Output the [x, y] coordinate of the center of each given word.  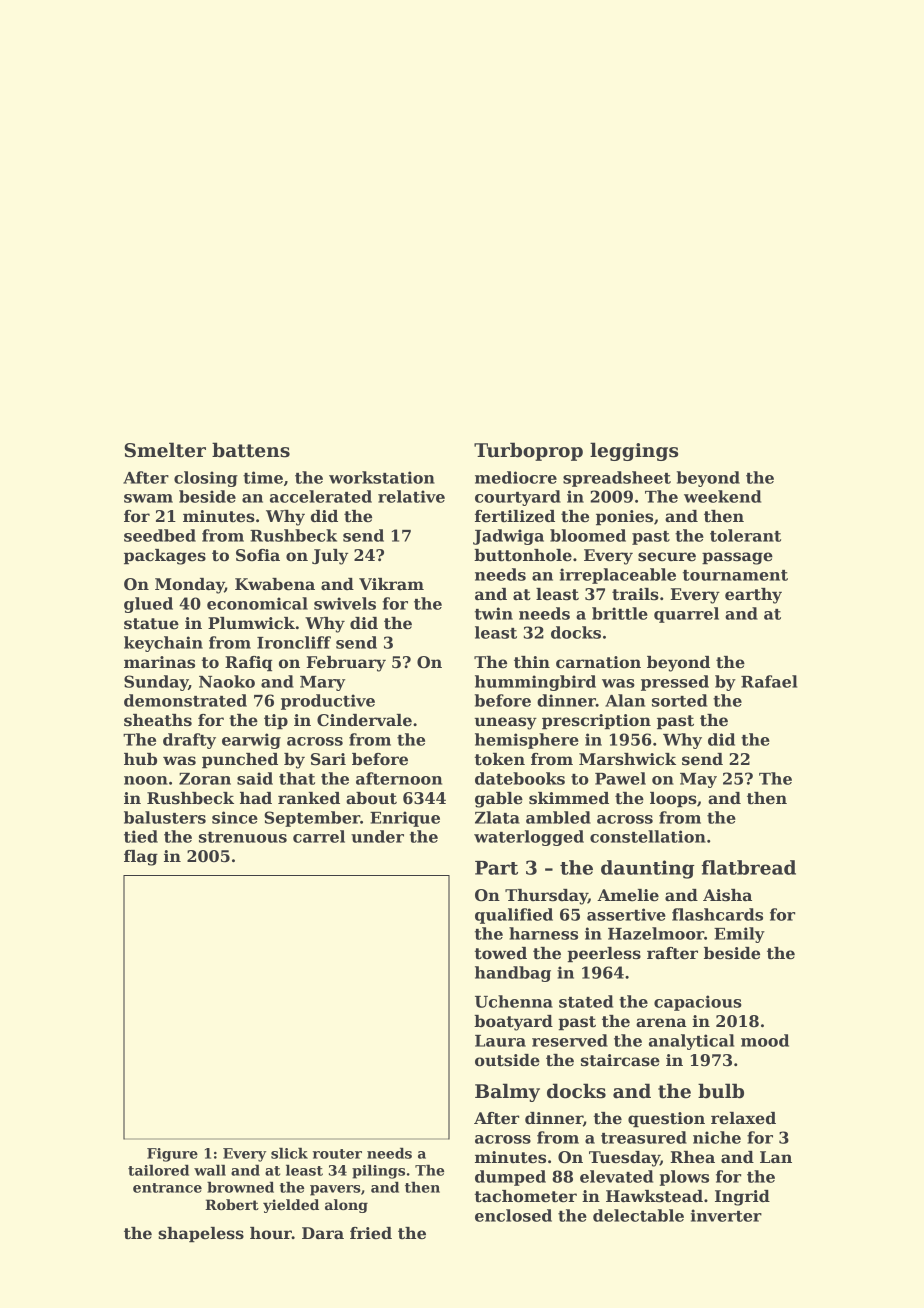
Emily [739, 935]
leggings [634, 451]
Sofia [258, 555]
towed [501, 953]
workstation [382, 477]
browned [240, 1187]
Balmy [507, 1092]
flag [141, 858]
